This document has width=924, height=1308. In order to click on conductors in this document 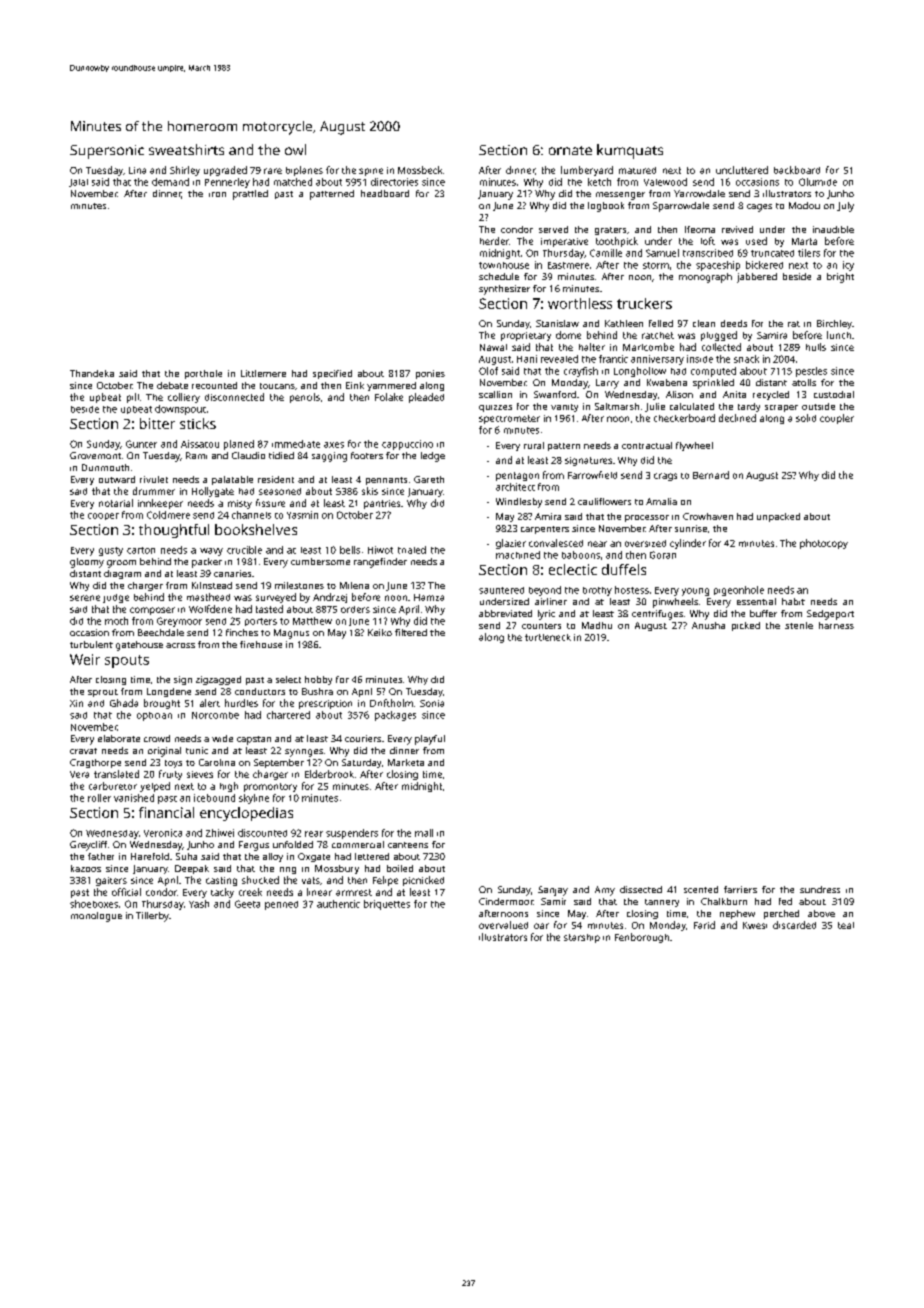, I will do `click(260, 691)`.
